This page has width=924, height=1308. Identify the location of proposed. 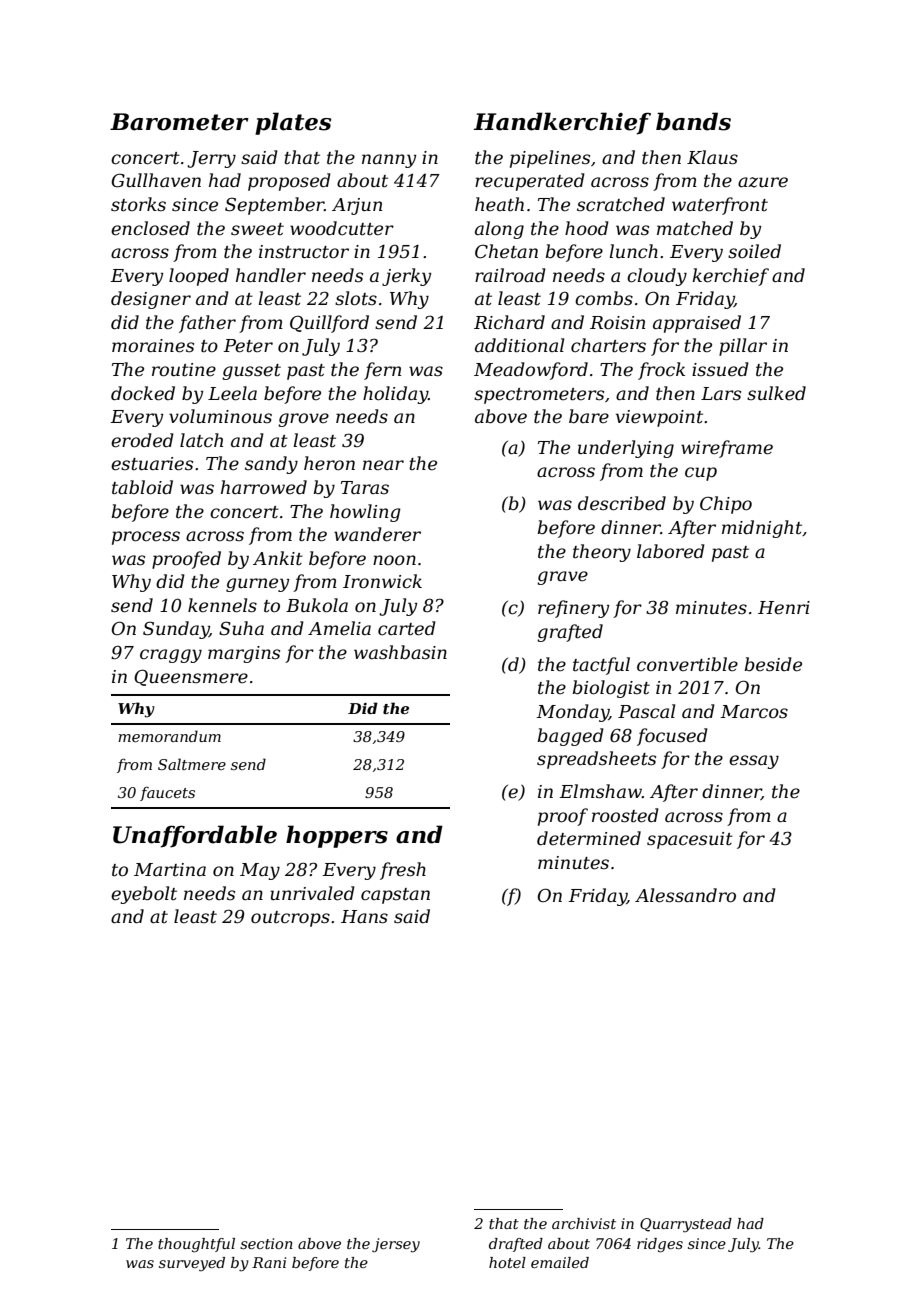
(289, 182).
